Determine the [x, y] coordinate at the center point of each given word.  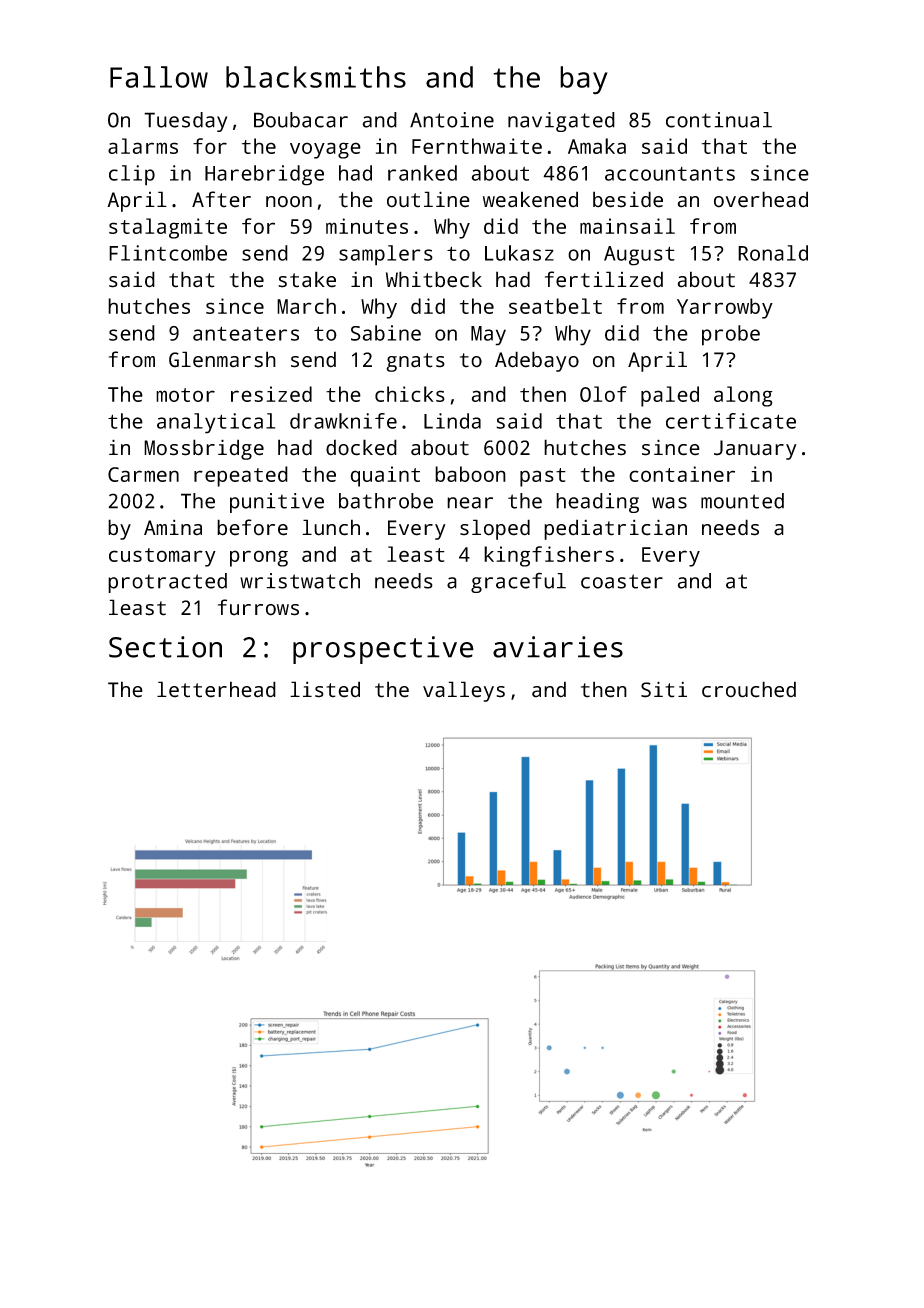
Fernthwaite [477, 146]
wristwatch [300, 581]
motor [185, 395]
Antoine [452, 120]
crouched [749, 689]
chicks [410, 394]
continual [719, 120]
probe [731, 335]
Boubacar [301, 120]
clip [132, 175]
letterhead [216, 689]
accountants [670, 174]
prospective [383, 650]
